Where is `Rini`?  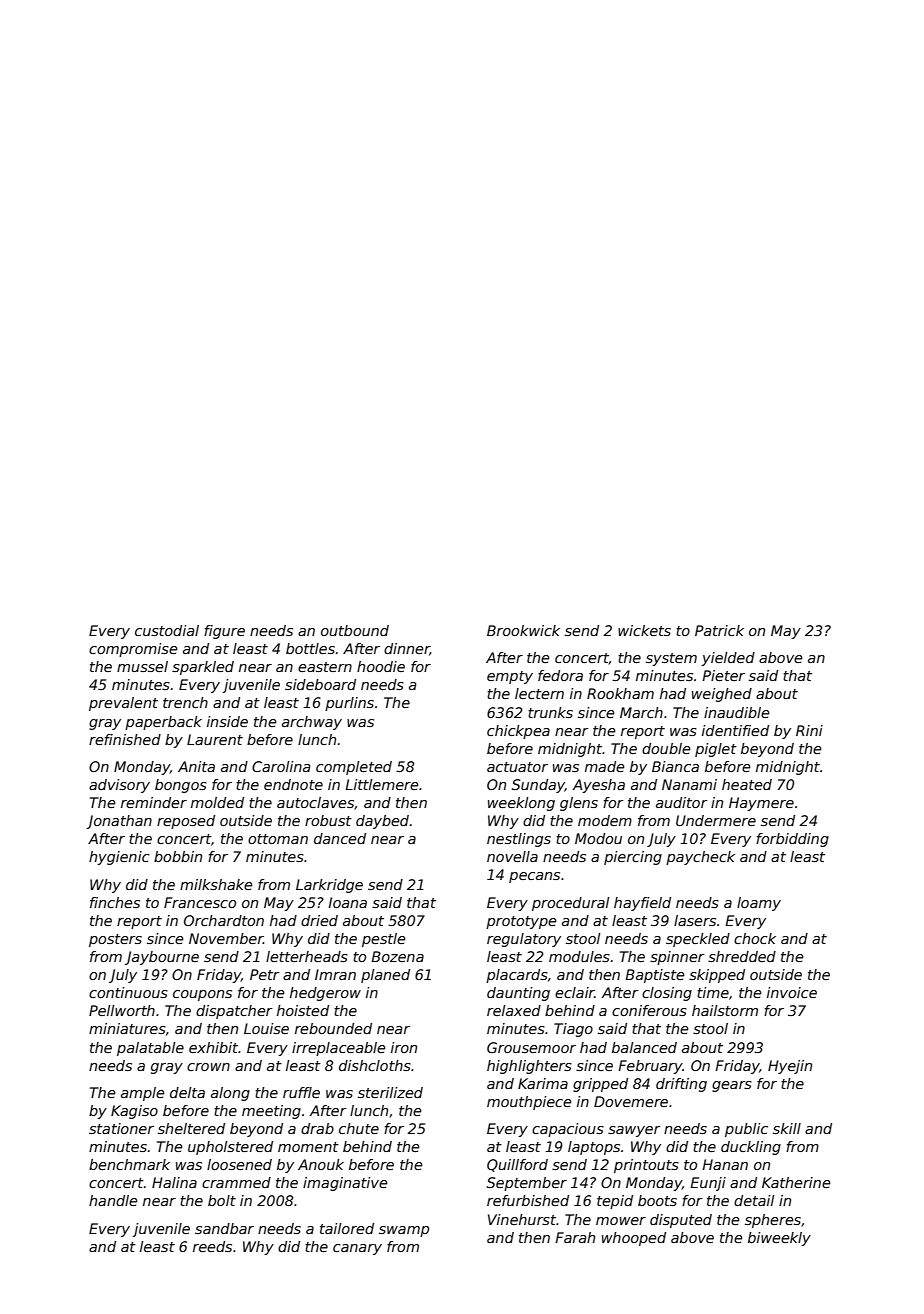 Rini is located at coordinates (809, 730).
